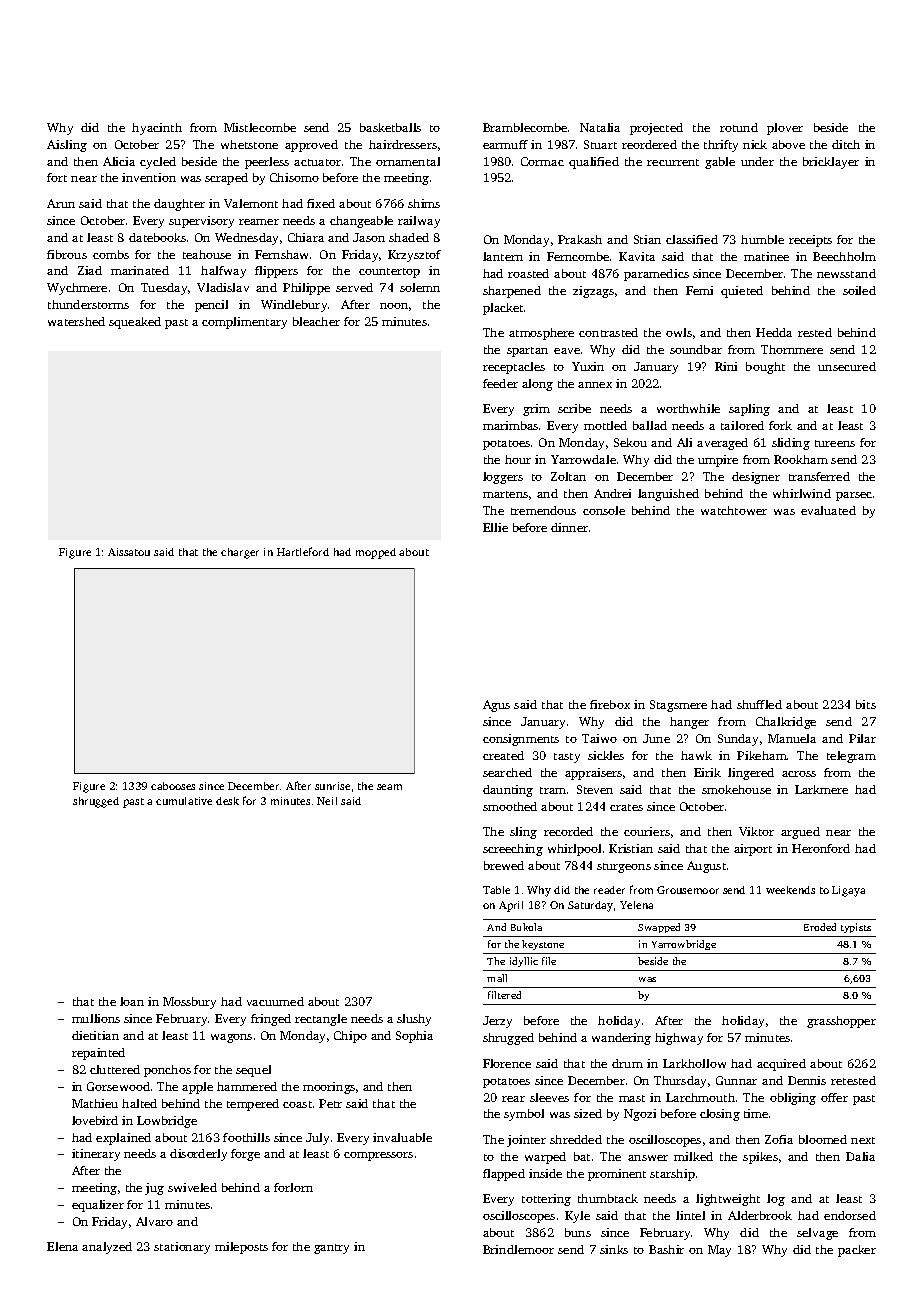 Image resolution: width=924 pixels, height=1308 pixels. What do you see at coordinates (182, 1248) in the screenshot?
I see `stationary` at bounding box center [182, 1248].
